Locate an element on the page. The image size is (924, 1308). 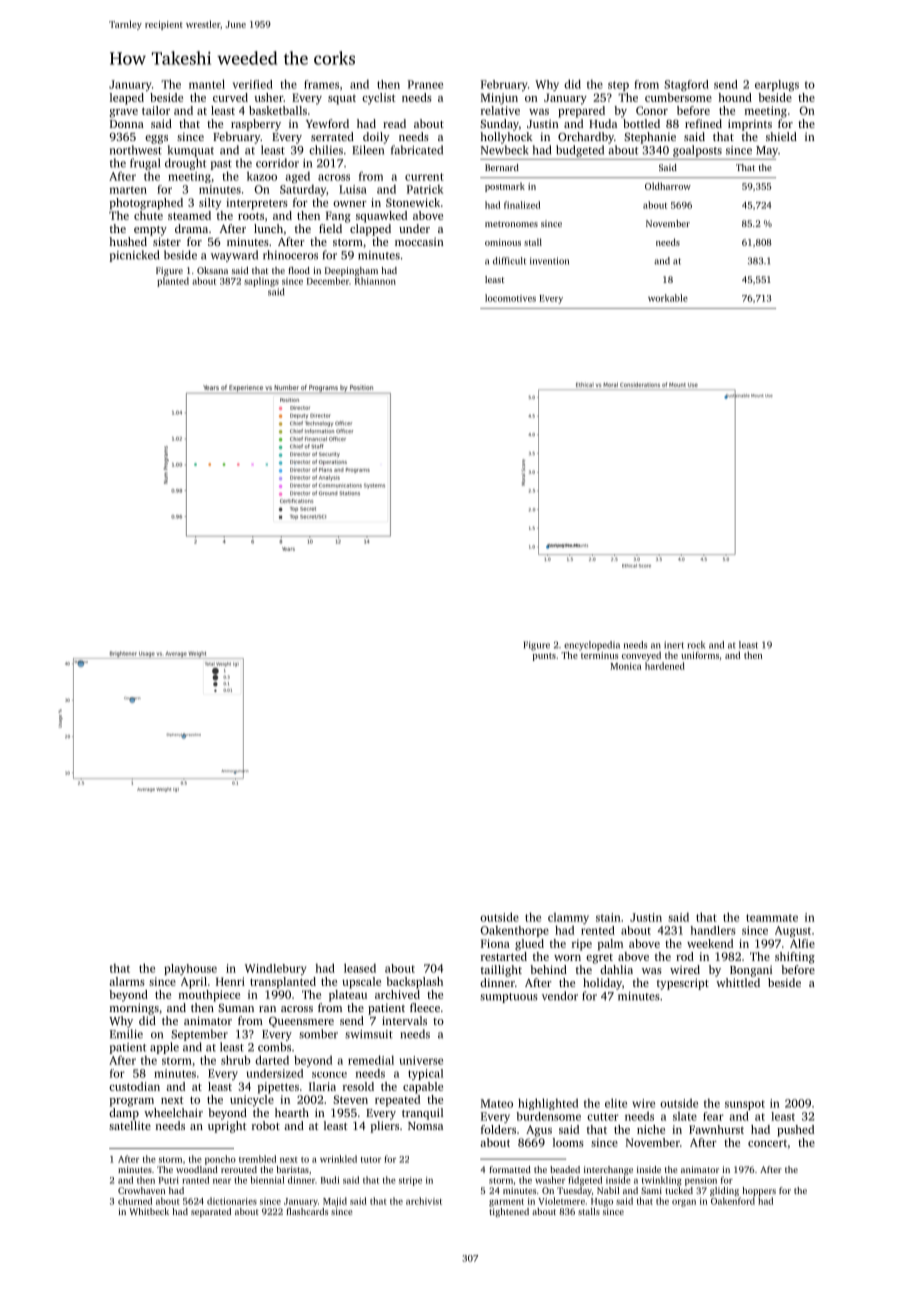
Monica is located at coordinates (625, 666).
